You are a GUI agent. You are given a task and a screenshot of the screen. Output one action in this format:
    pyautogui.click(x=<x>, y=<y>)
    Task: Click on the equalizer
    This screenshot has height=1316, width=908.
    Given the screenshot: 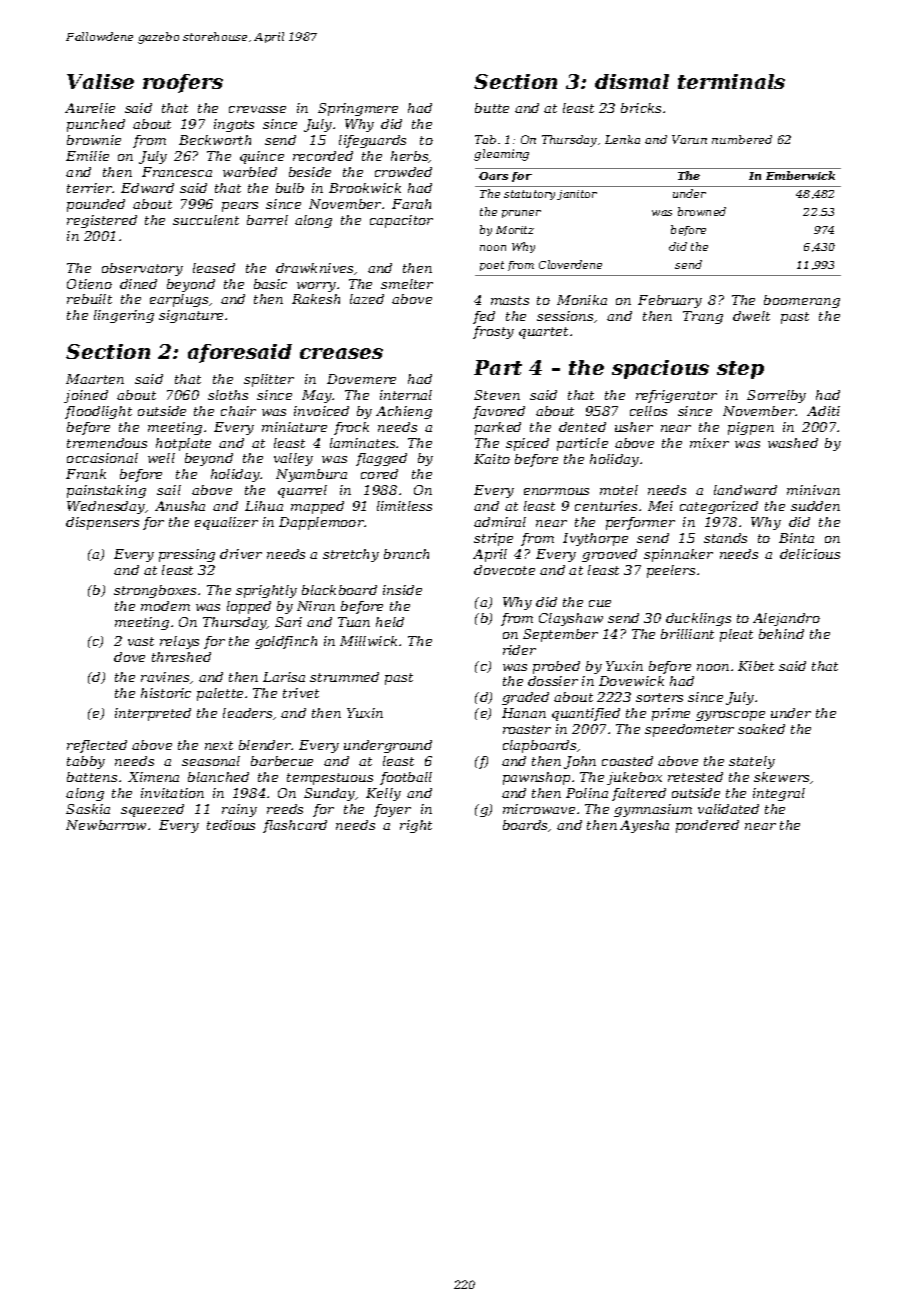 What is the action you would take?
    pyautogui.click(x=226, y=523)
